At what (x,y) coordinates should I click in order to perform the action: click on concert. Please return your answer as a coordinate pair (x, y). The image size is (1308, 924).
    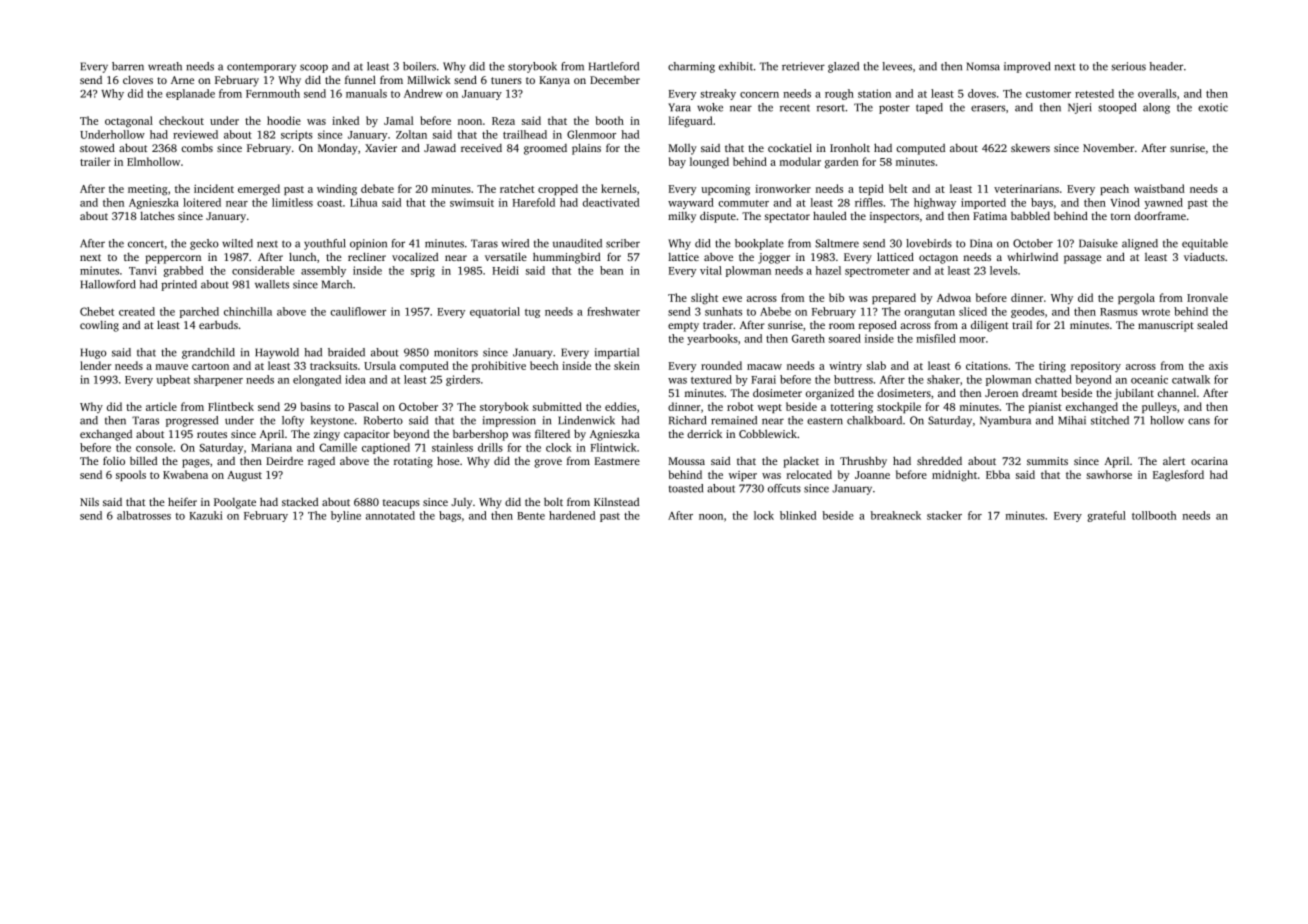
    Looking at the image, I should click on (146, 244).
